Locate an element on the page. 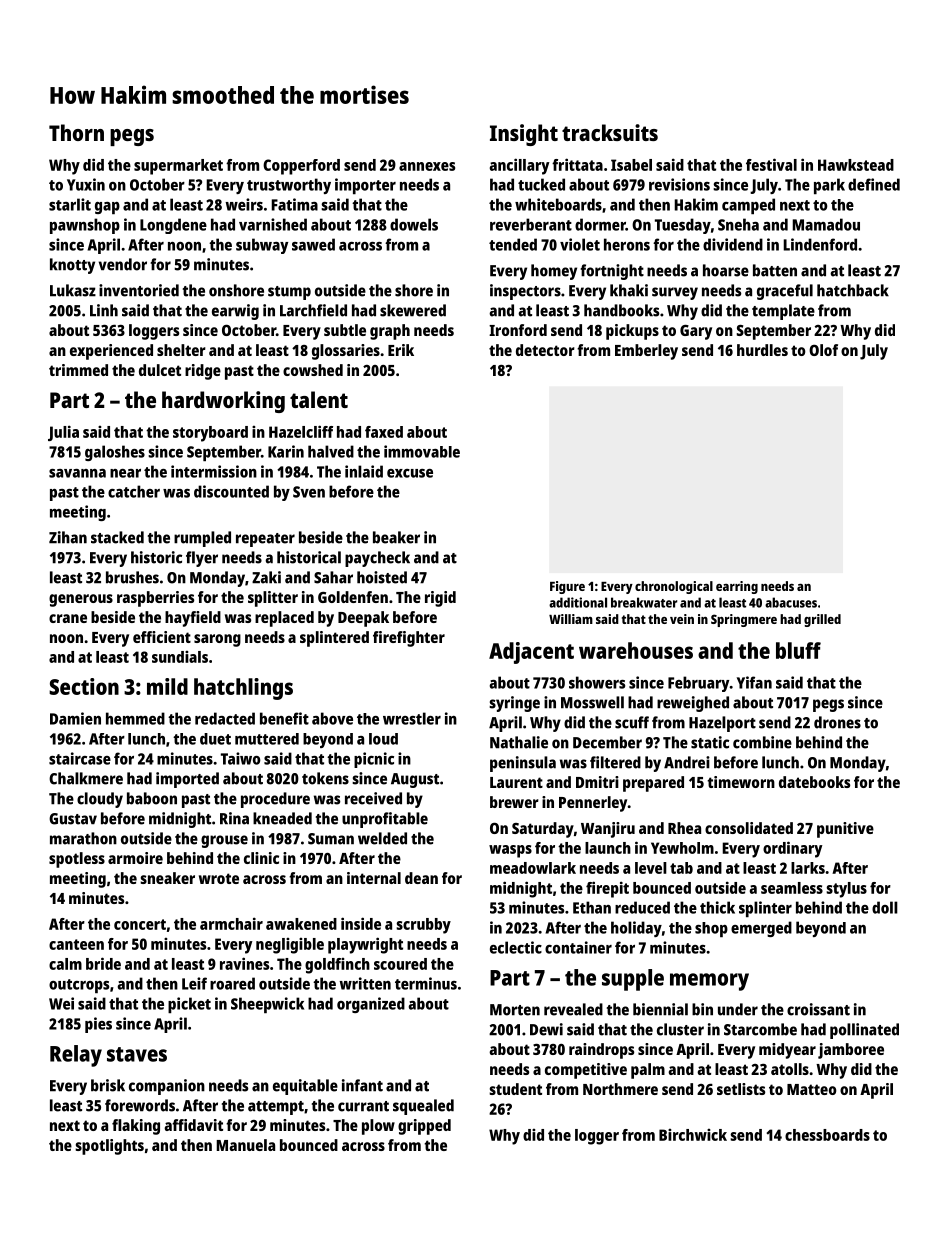 The height and width of the page is (1233, 952). launch is located at coordinates (608, 848).
